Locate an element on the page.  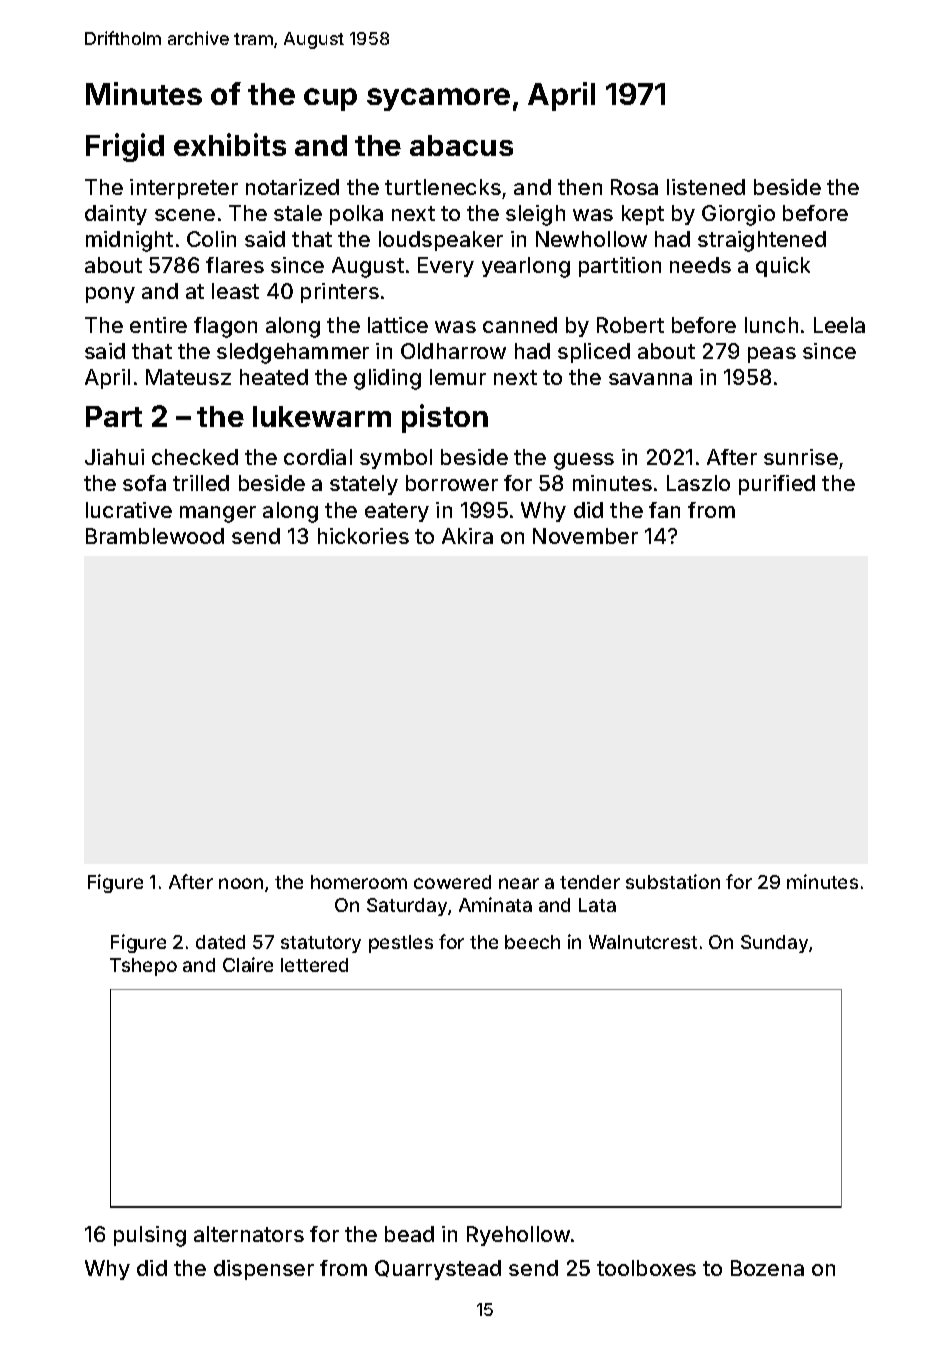
Jiahui is located at coordinates (114, 457).
